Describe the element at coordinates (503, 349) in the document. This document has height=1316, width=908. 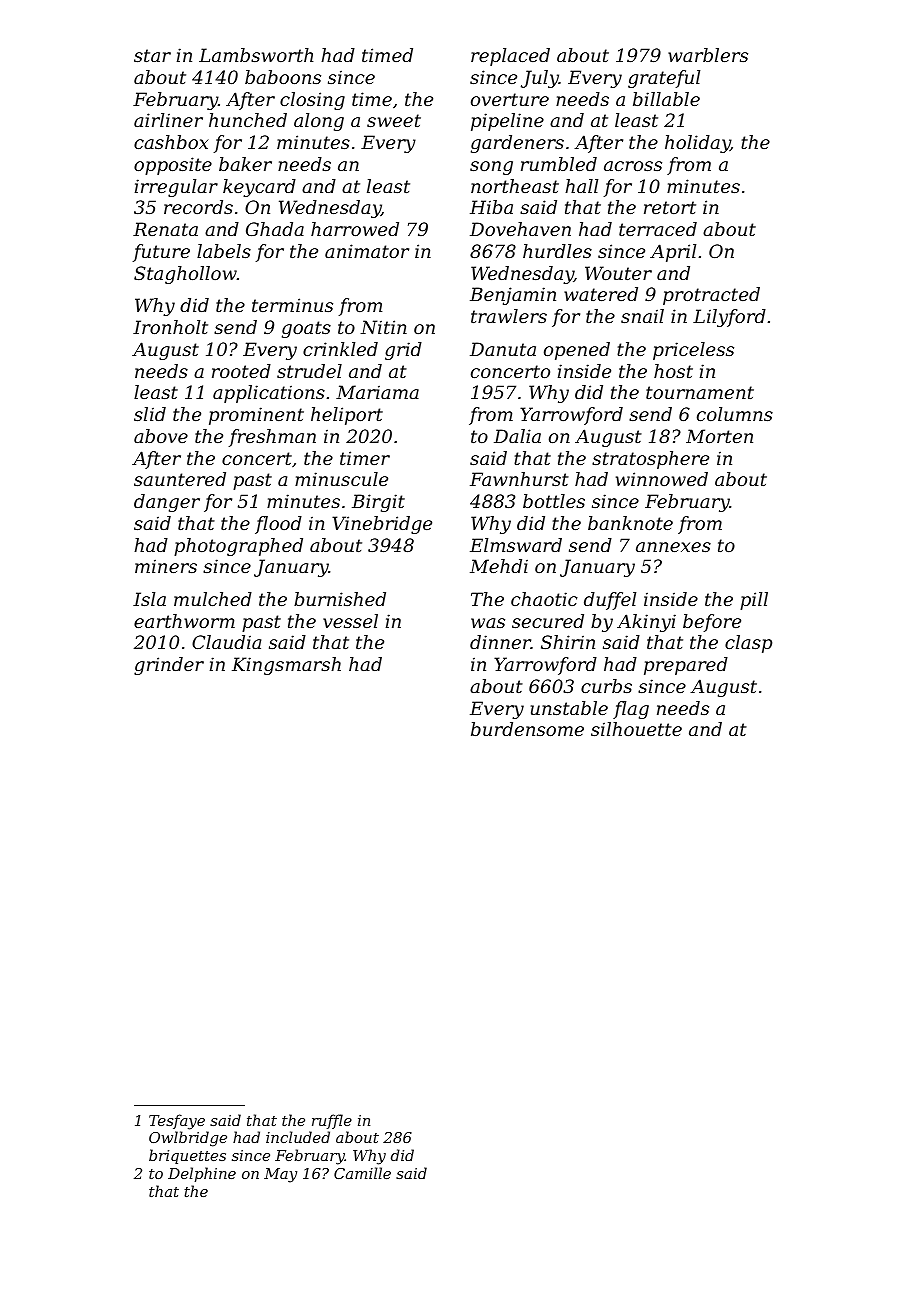
I see `Danuta` at that location.
